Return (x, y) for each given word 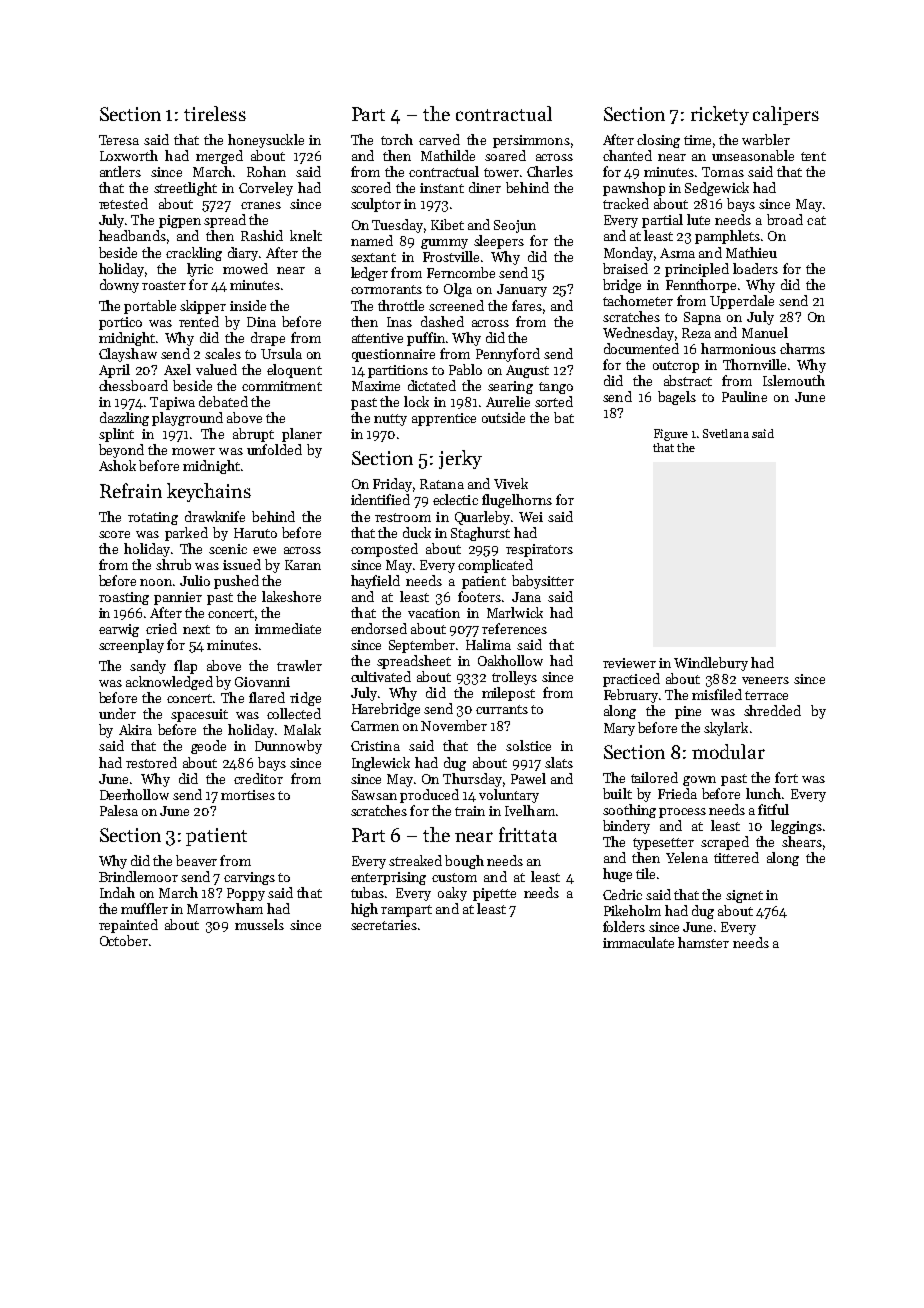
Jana (526, 597)
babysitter (543, 582)
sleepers (499, 242)
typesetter (663, 844)
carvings (249, 878)
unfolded (274, 449)
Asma (677, 253)
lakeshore (291, 596)
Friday (392, 485)
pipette (494, 894)
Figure (671, 435)
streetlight (185, 189)
